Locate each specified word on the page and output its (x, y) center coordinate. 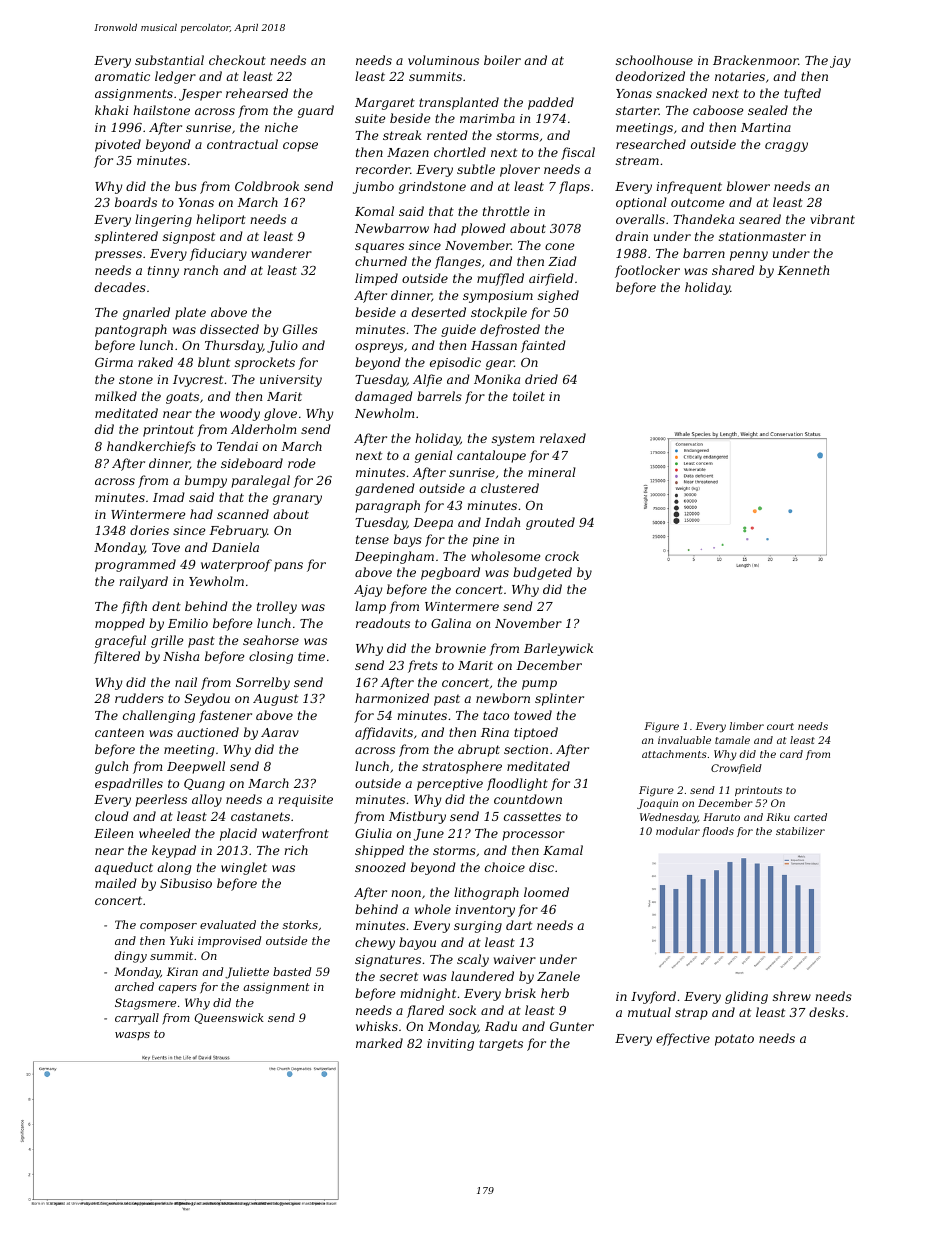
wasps (132, 1036)
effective (683, 1039)
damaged (384, 397)
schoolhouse (654, 60)
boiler (502, 60)
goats (182, 398)
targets (501, 1045)
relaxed (563, 438)
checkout (237, 60)
